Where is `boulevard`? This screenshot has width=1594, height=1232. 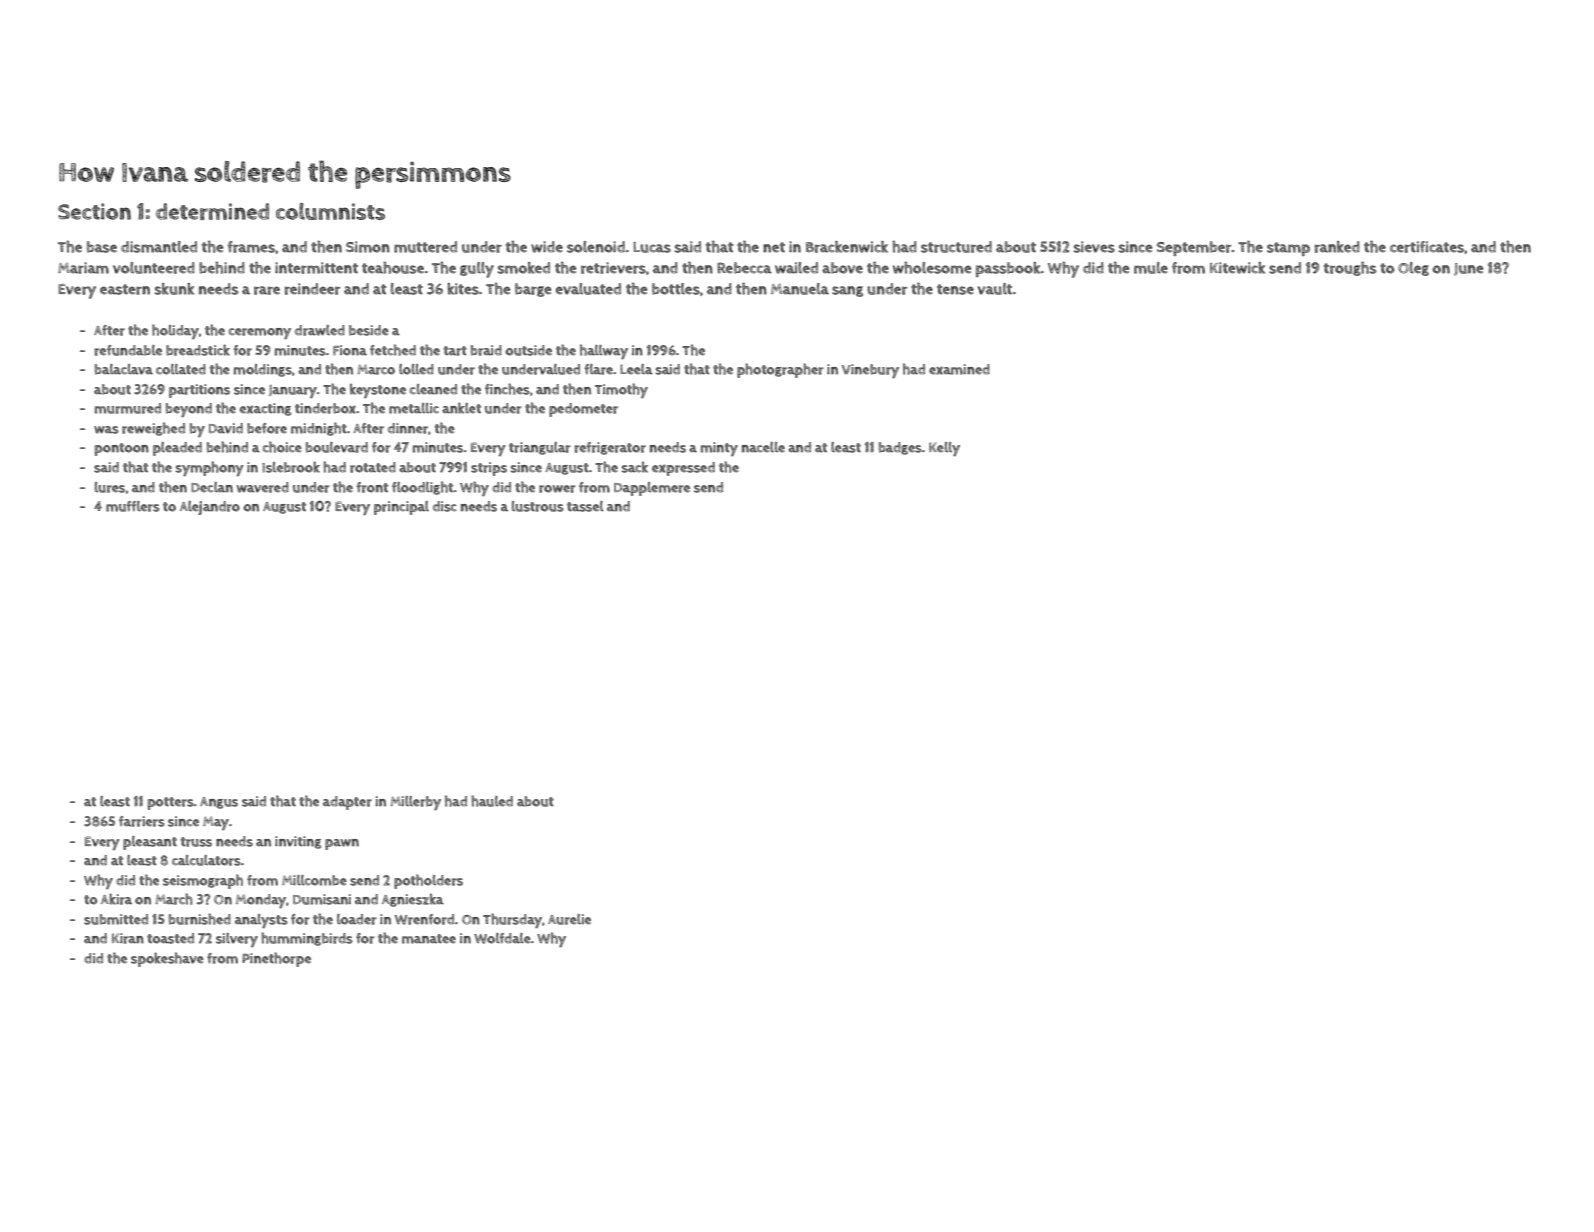 boulevard is located at coordinates (337, 447).
